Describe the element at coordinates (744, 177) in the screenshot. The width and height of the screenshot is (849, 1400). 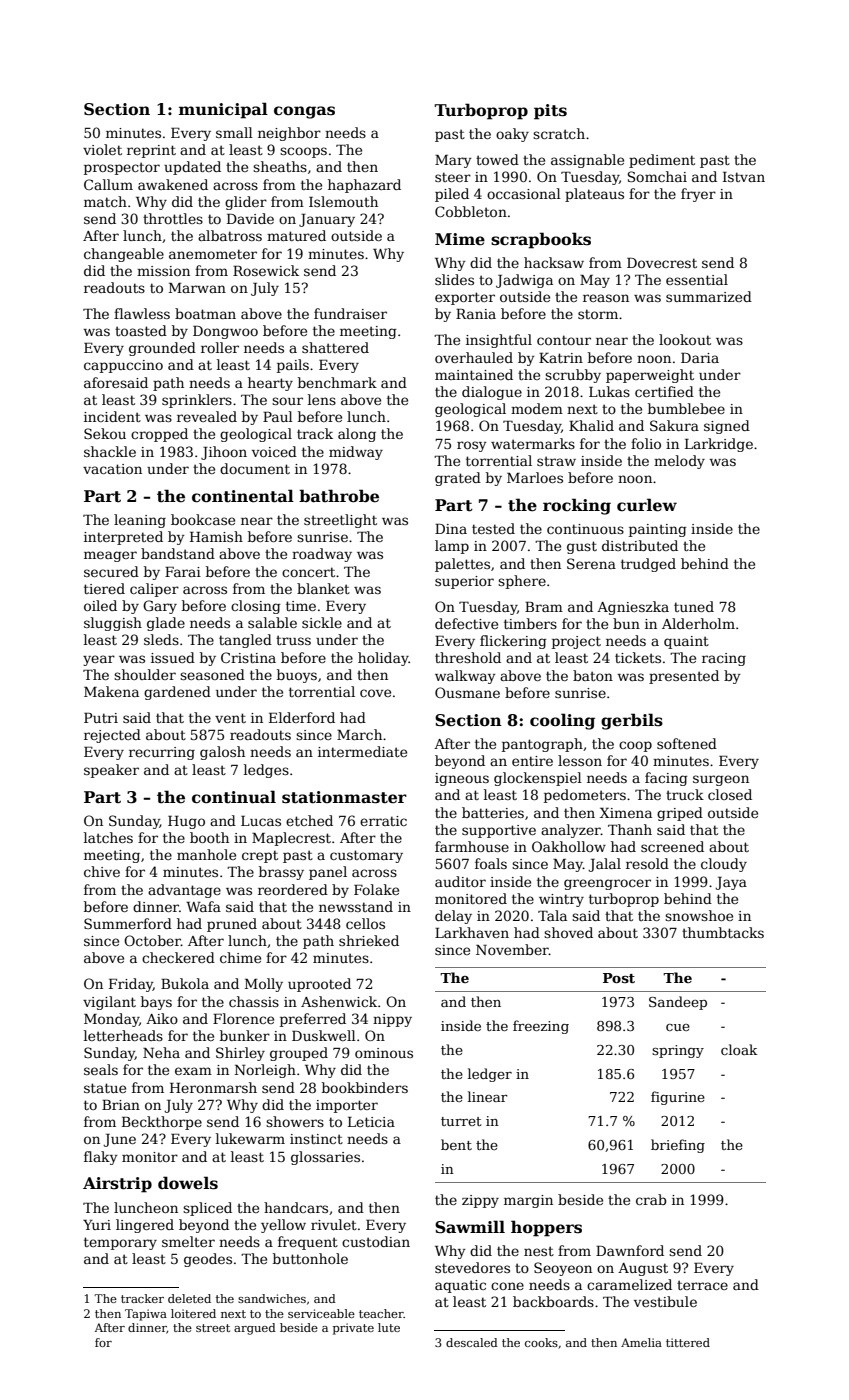
I see `Istvan` at that location.
